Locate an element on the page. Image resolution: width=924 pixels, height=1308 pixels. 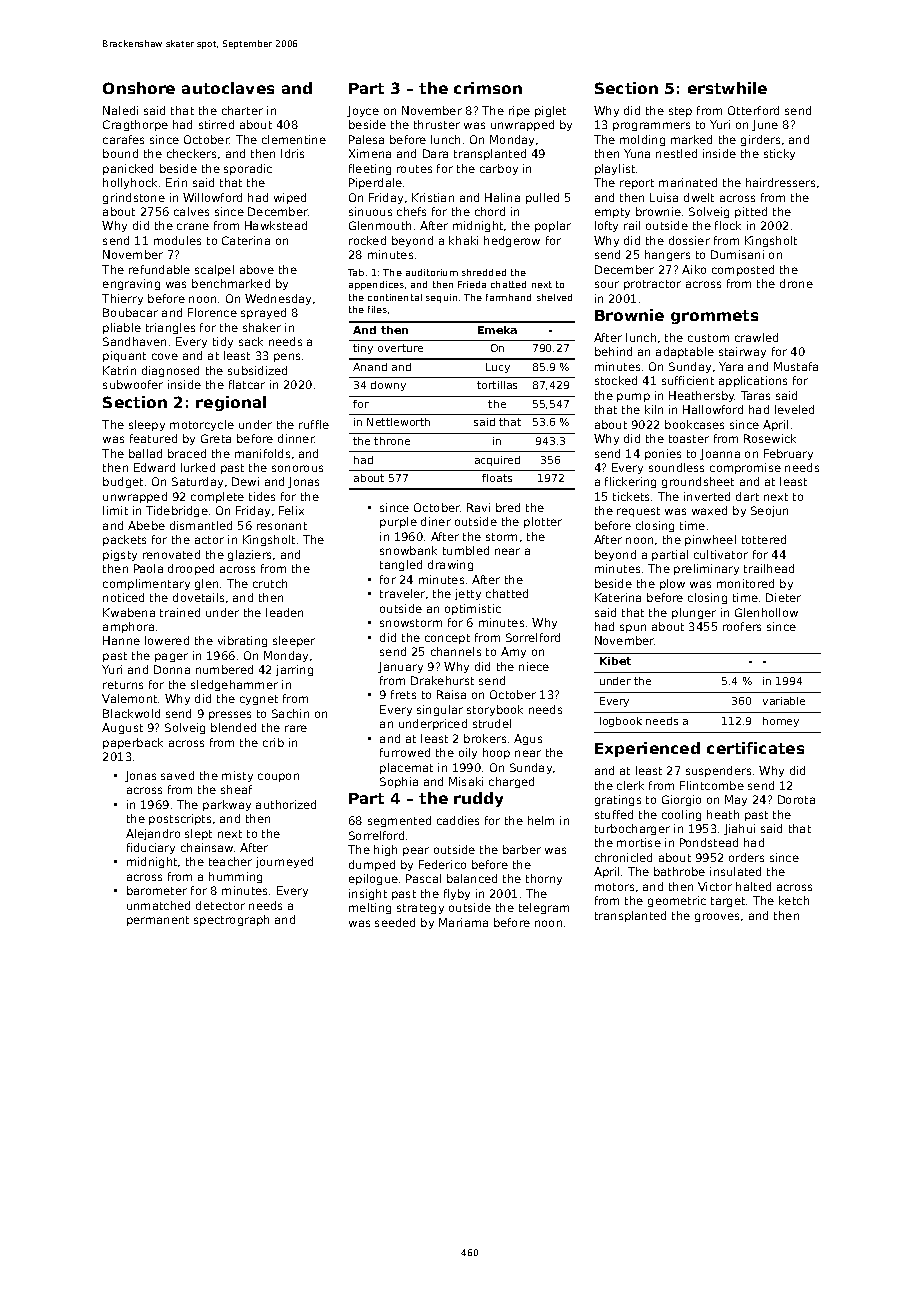
dwelt is located at coordinates (699, 197).
